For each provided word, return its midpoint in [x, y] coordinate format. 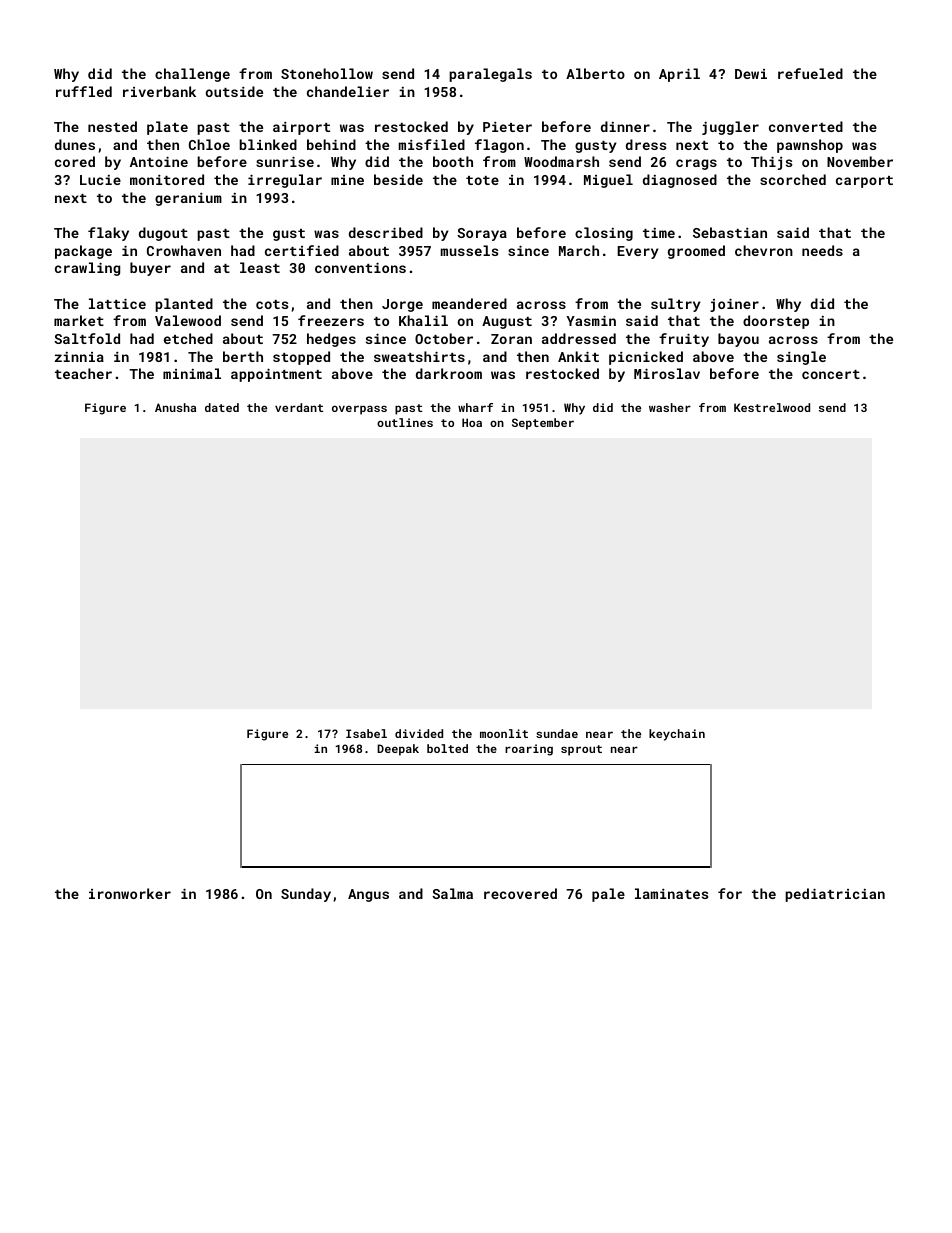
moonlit [504, 733]
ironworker [130, 893]
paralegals [490, 75]
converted [806, 126]
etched [188, 338]
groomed [696, 252]
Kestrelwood [772, 407]
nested [112, 126]
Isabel [366, 733]
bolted [447, 748]
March [579, 250]
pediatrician [835, 895]
